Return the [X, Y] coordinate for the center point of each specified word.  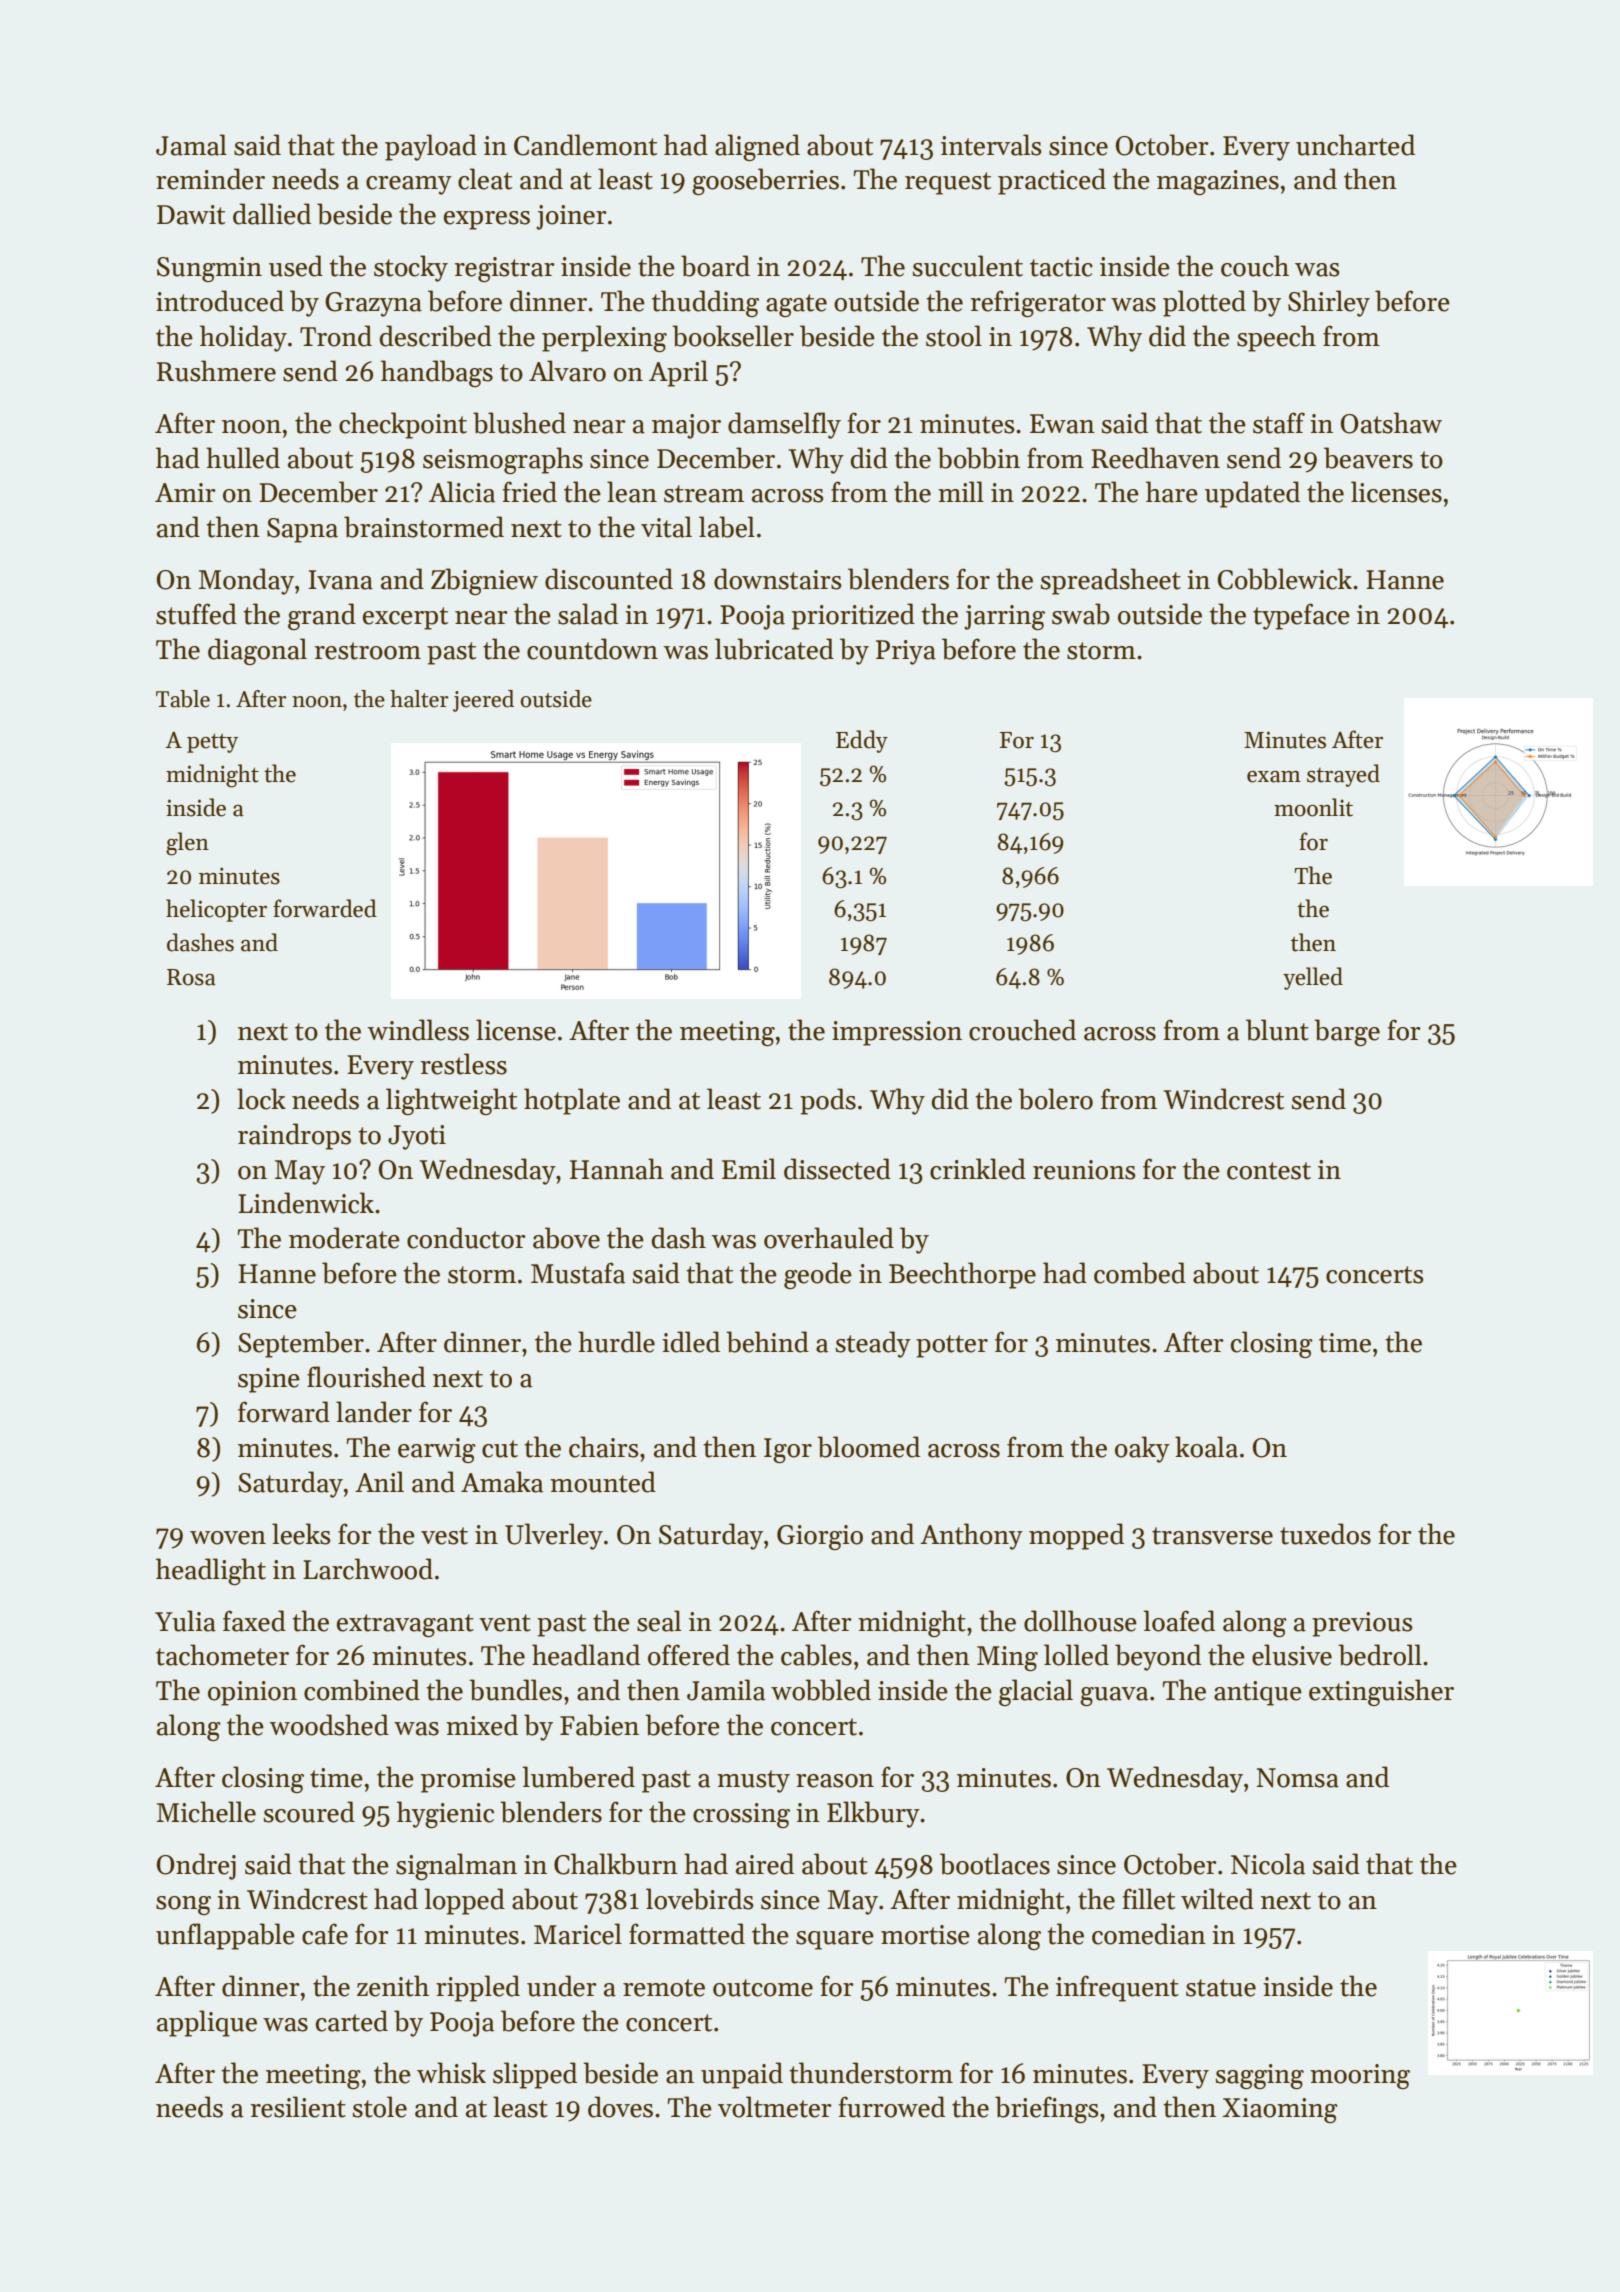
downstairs [778, 579]
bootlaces [995, 1864]
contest [1269, 1171]
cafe [325, 1934]
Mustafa [578, 1273]
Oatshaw [1391, 423]
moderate [344, 1238]
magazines [1218, 182]
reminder [210, 179]
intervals [991, 145]
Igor [788, 1450]
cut [500, 1449]
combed [1140, 1273]
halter [419, 699]
